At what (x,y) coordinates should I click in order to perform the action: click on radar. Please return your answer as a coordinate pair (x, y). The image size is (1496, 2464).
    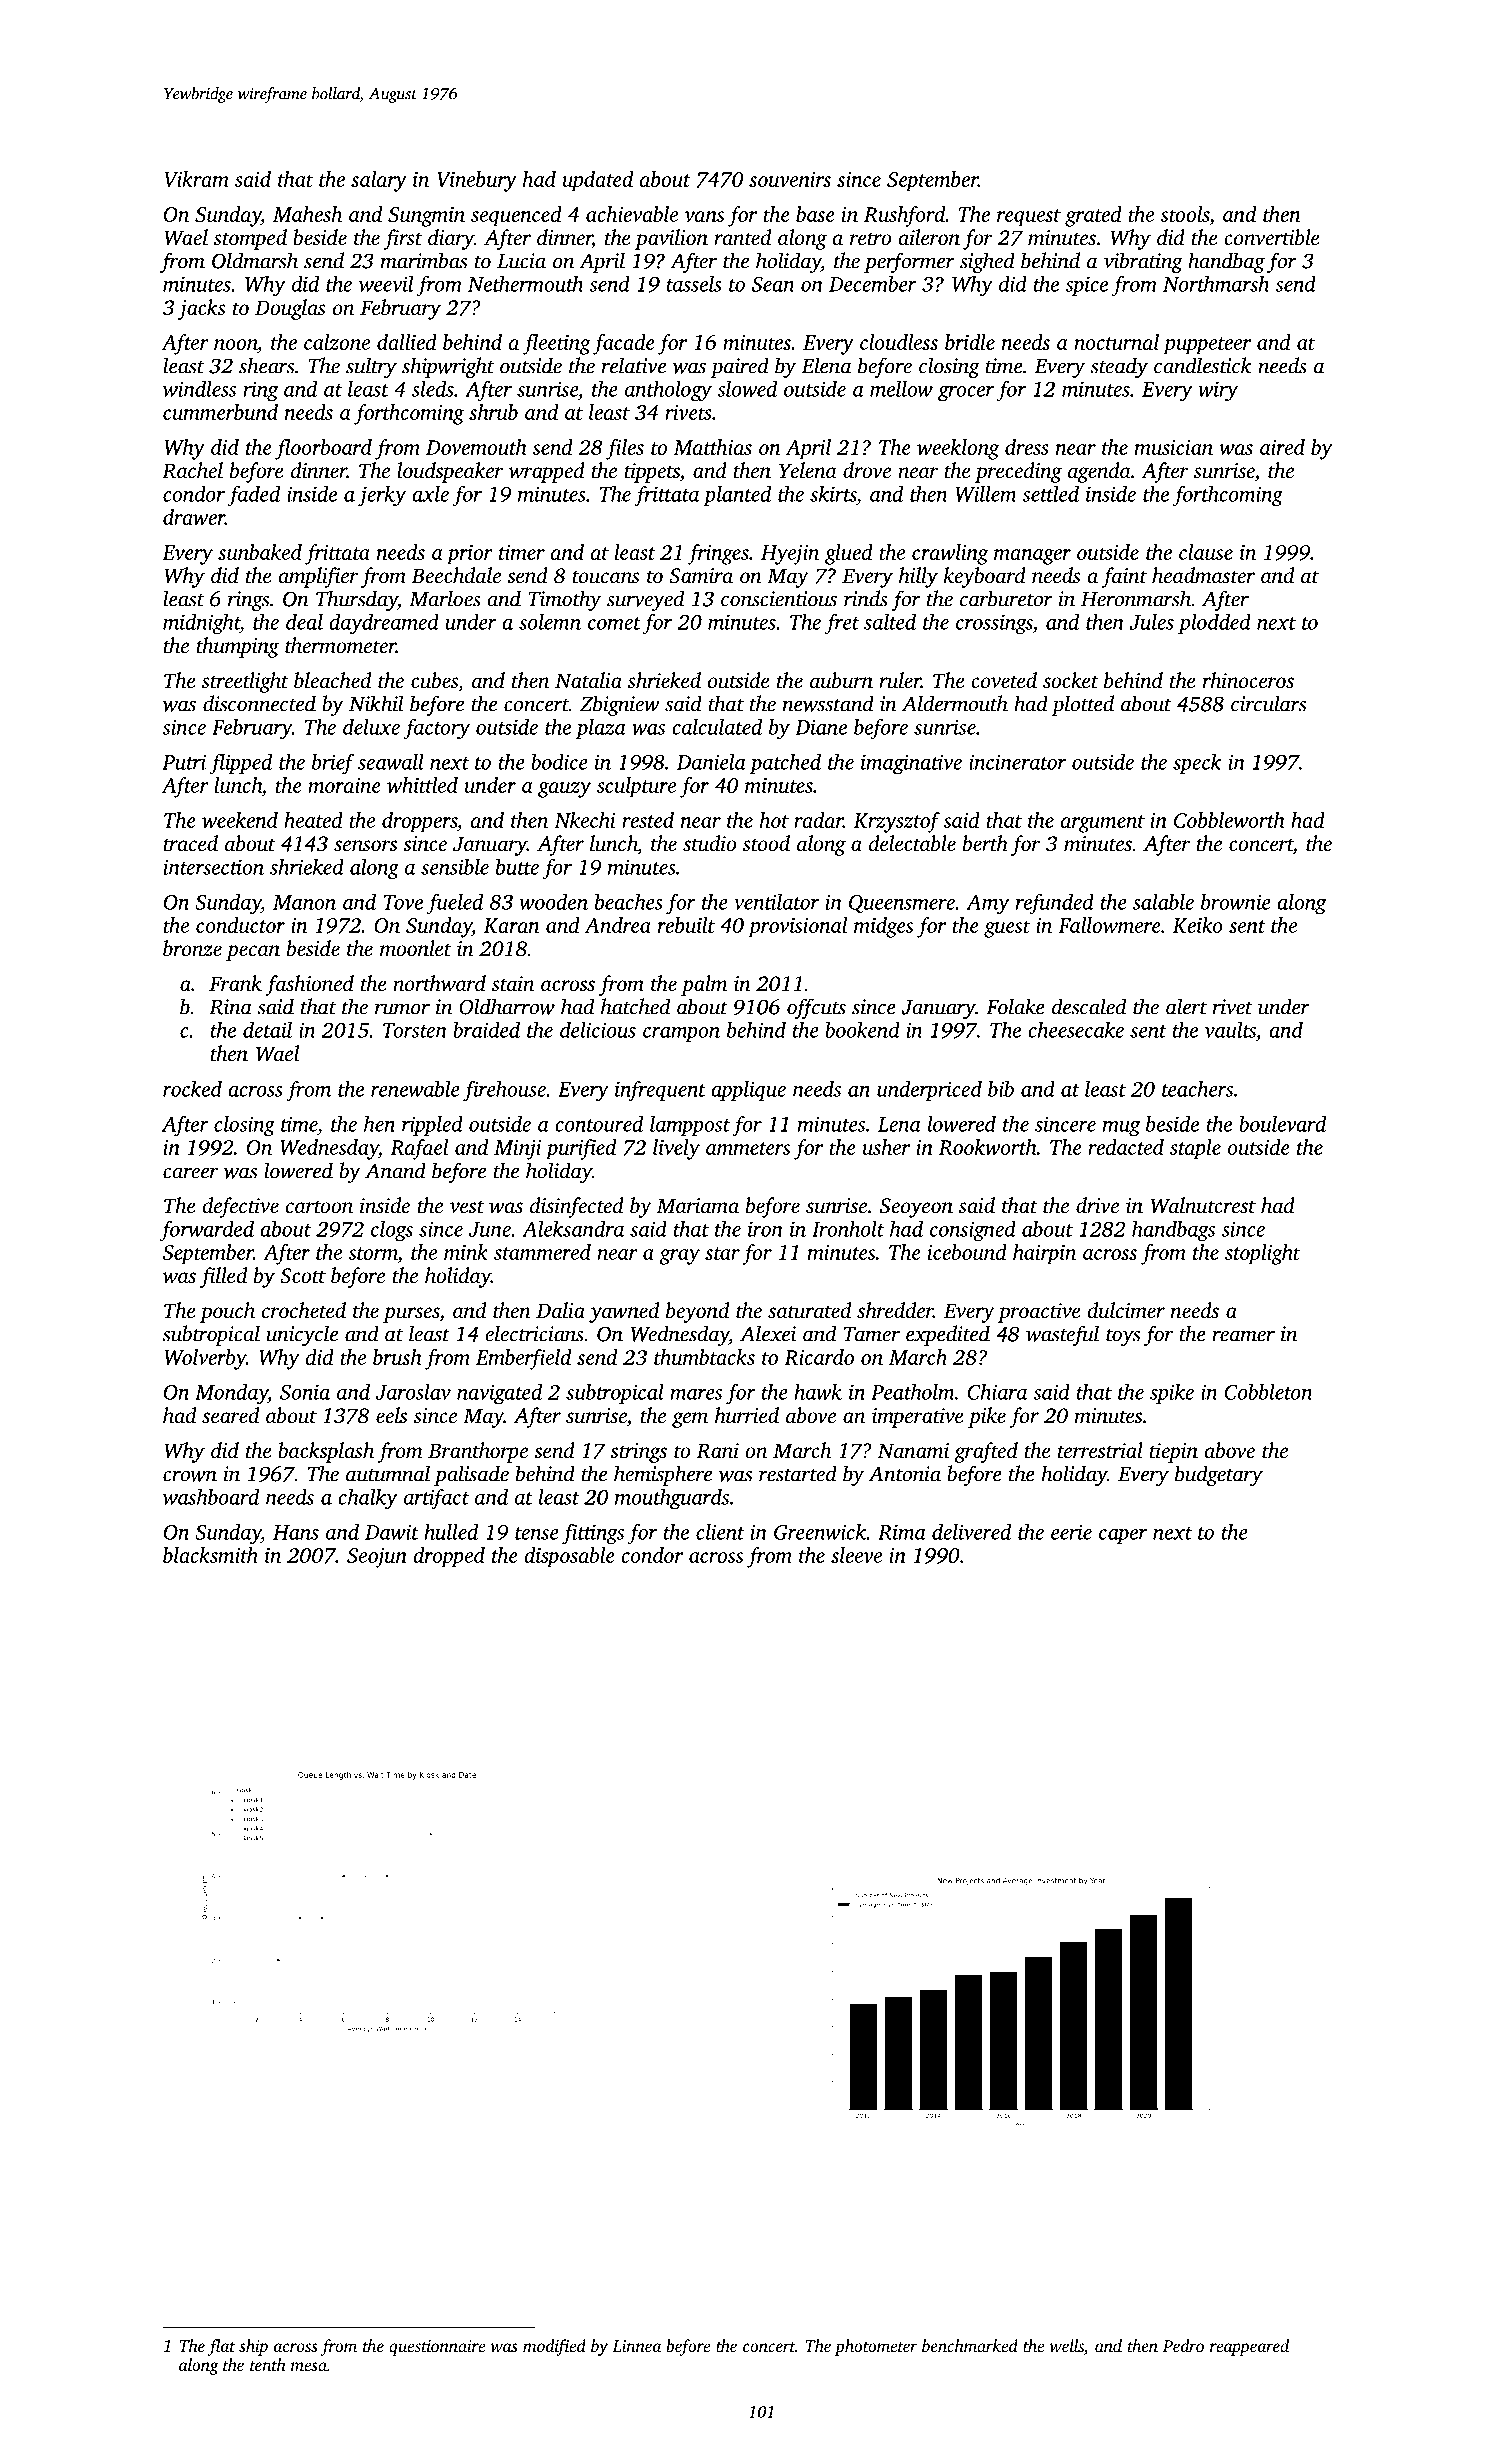
    Looking at the image, I should click on (818, 820).
